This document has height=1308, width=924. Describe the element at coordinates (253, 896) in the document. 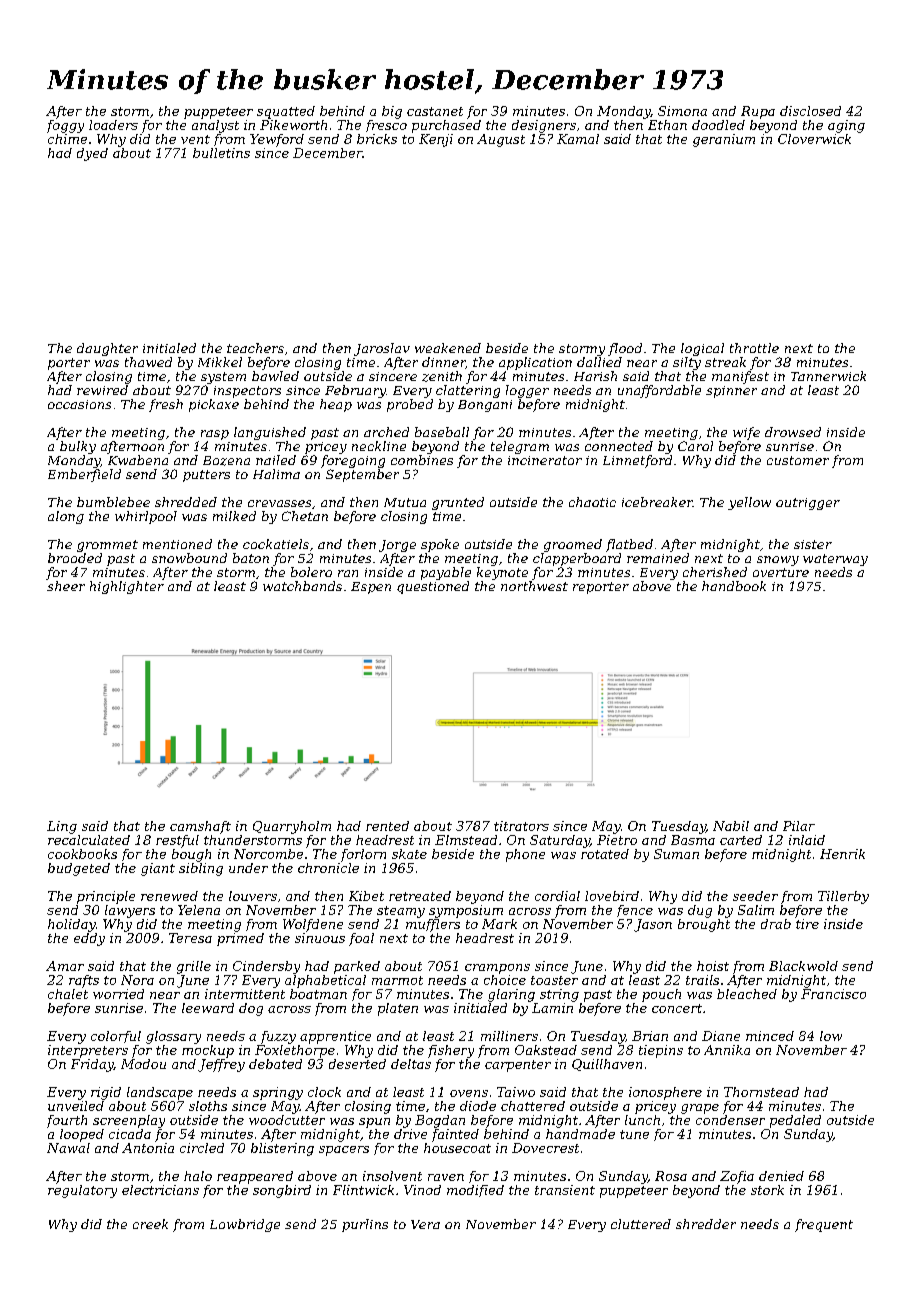

I see `louvers` at that location.
